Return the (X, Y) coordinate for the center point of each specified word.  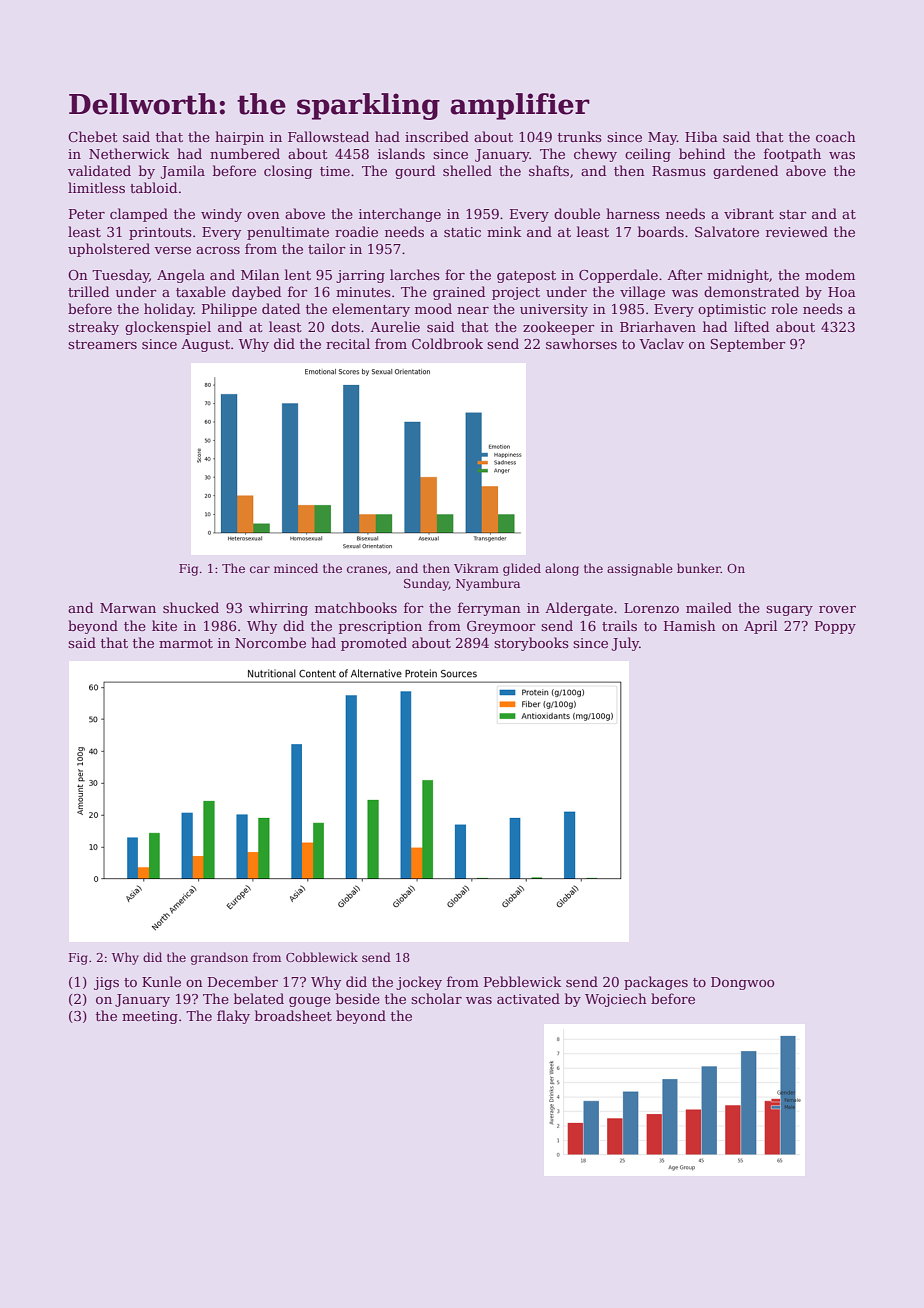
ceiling (648, 155)
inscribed (437, 136)
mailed (709, 607)
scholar (436, 998)
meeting (150, 1017)
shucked (191, 607)
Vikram (476, 568)
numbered (245, 153)
